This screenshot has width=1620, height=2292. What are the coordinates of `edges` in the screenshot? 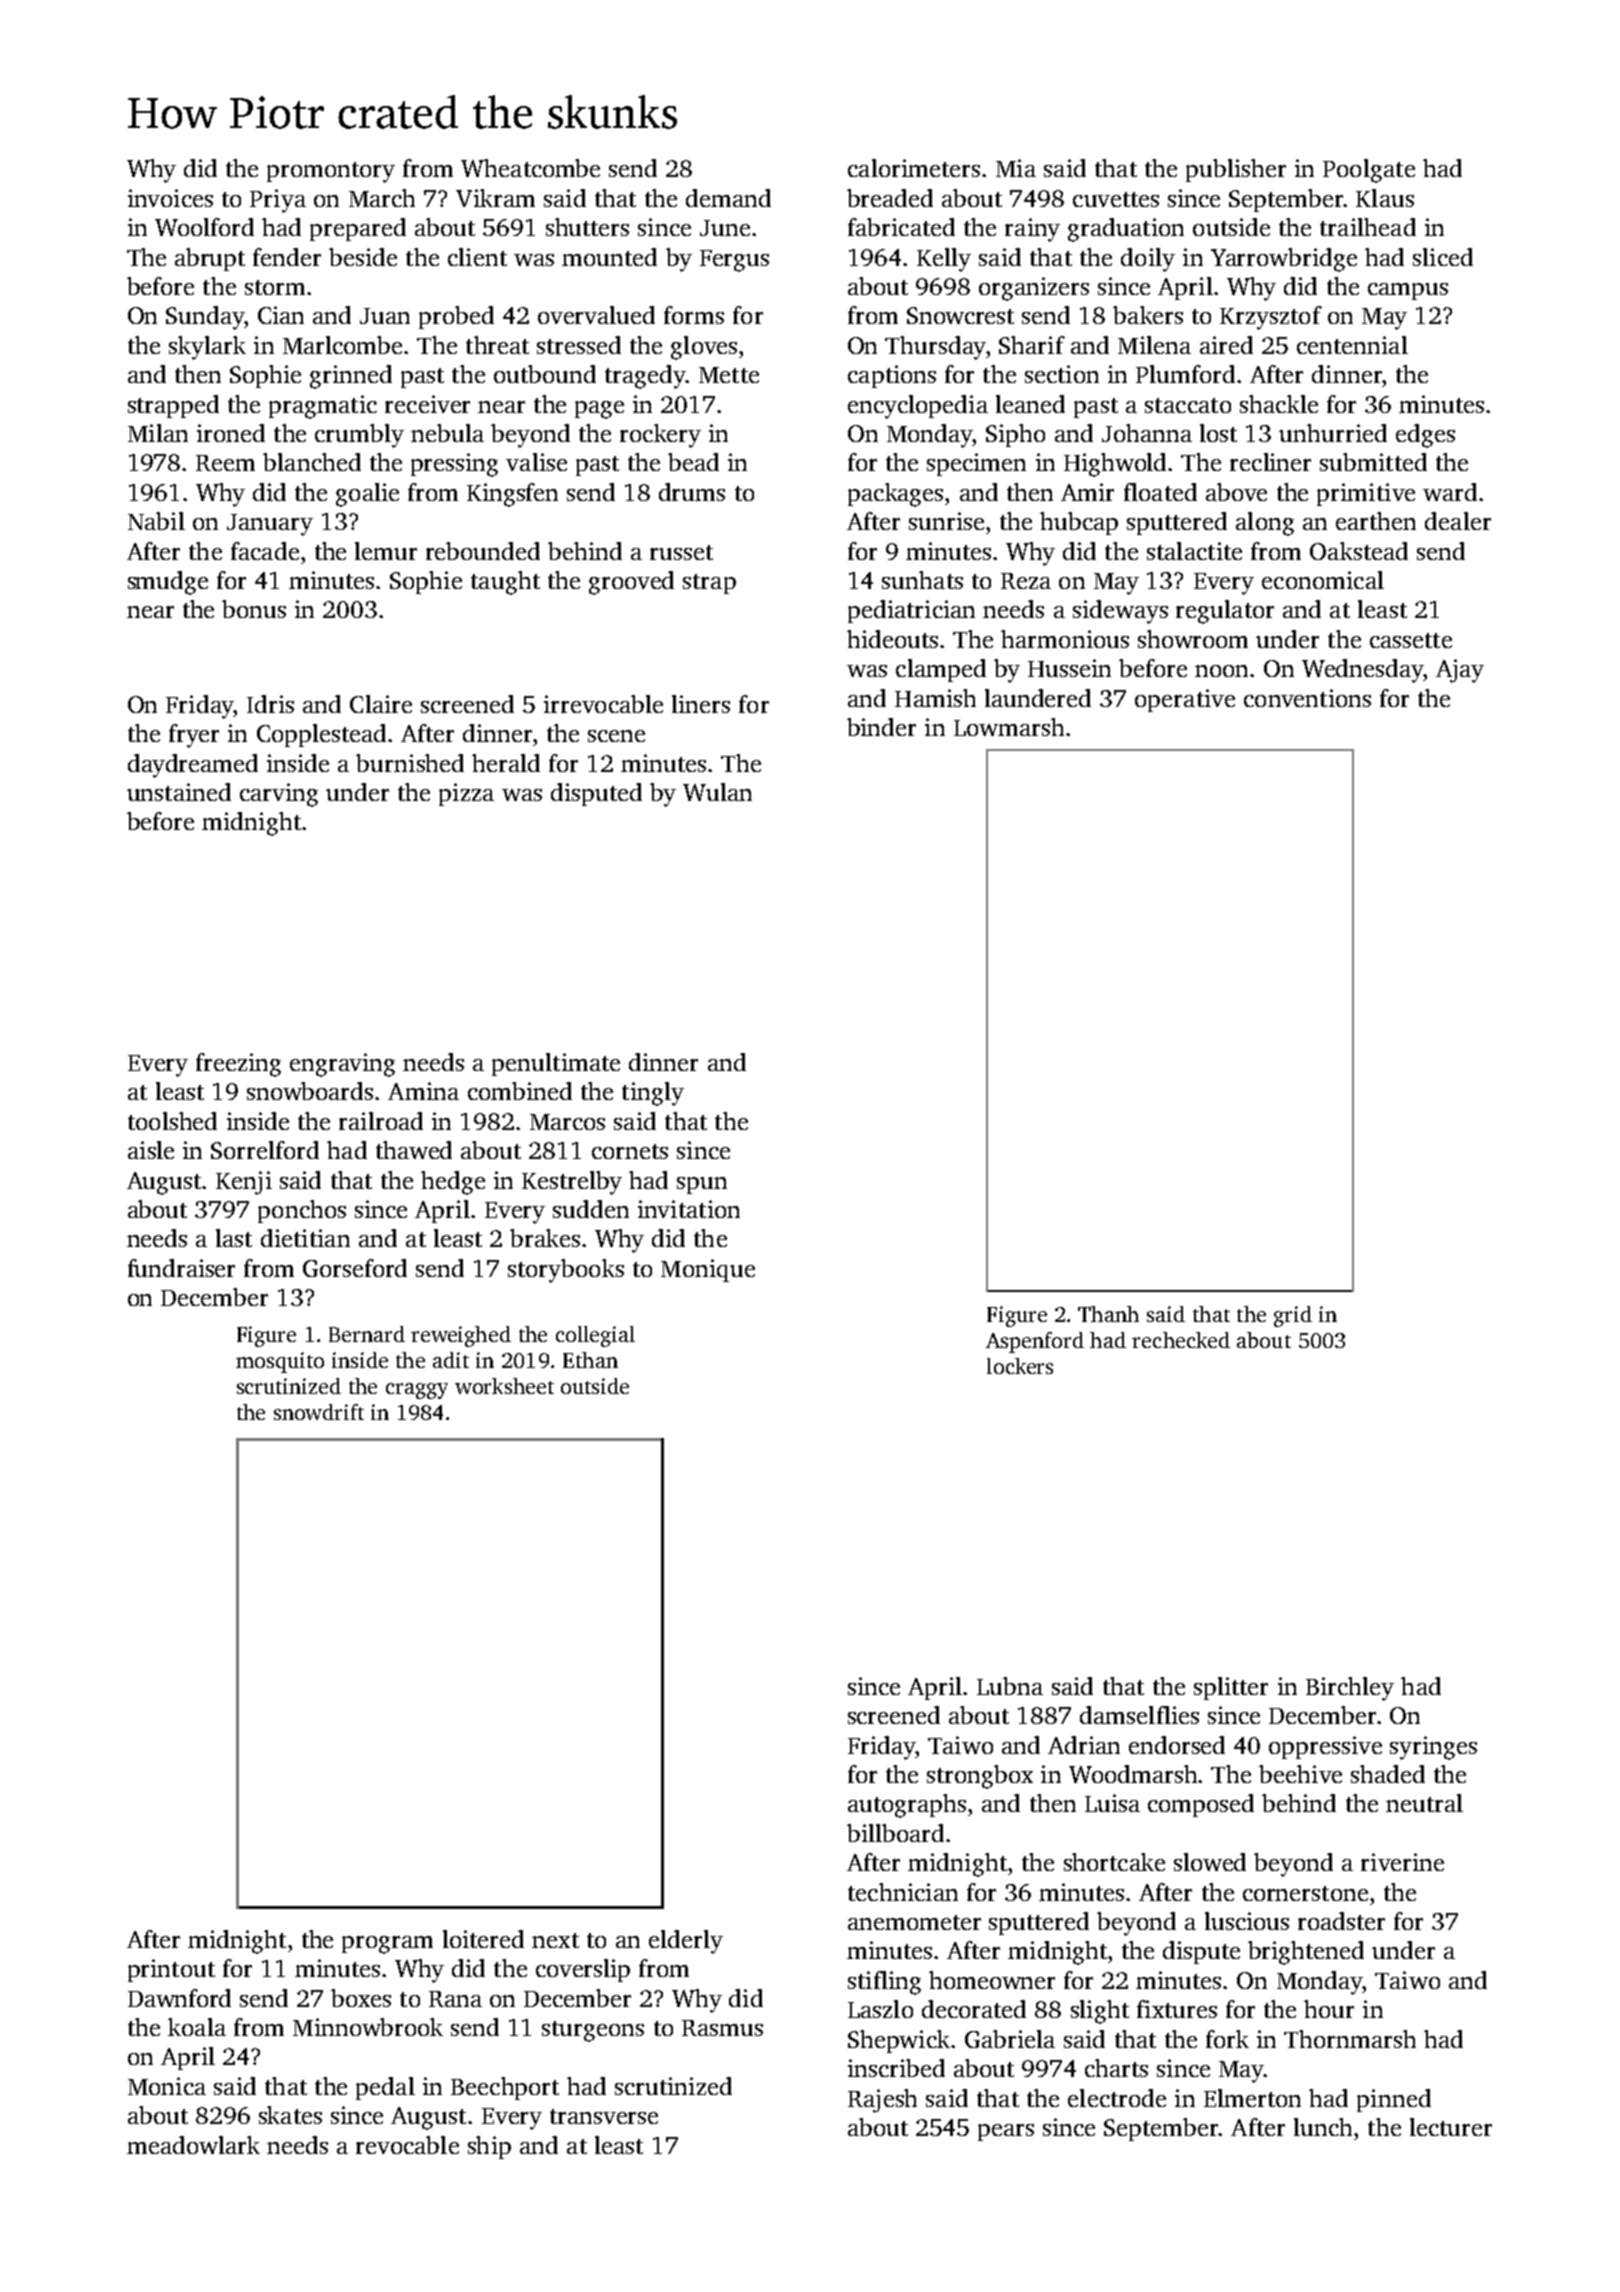 It's located at (1425, 436).
